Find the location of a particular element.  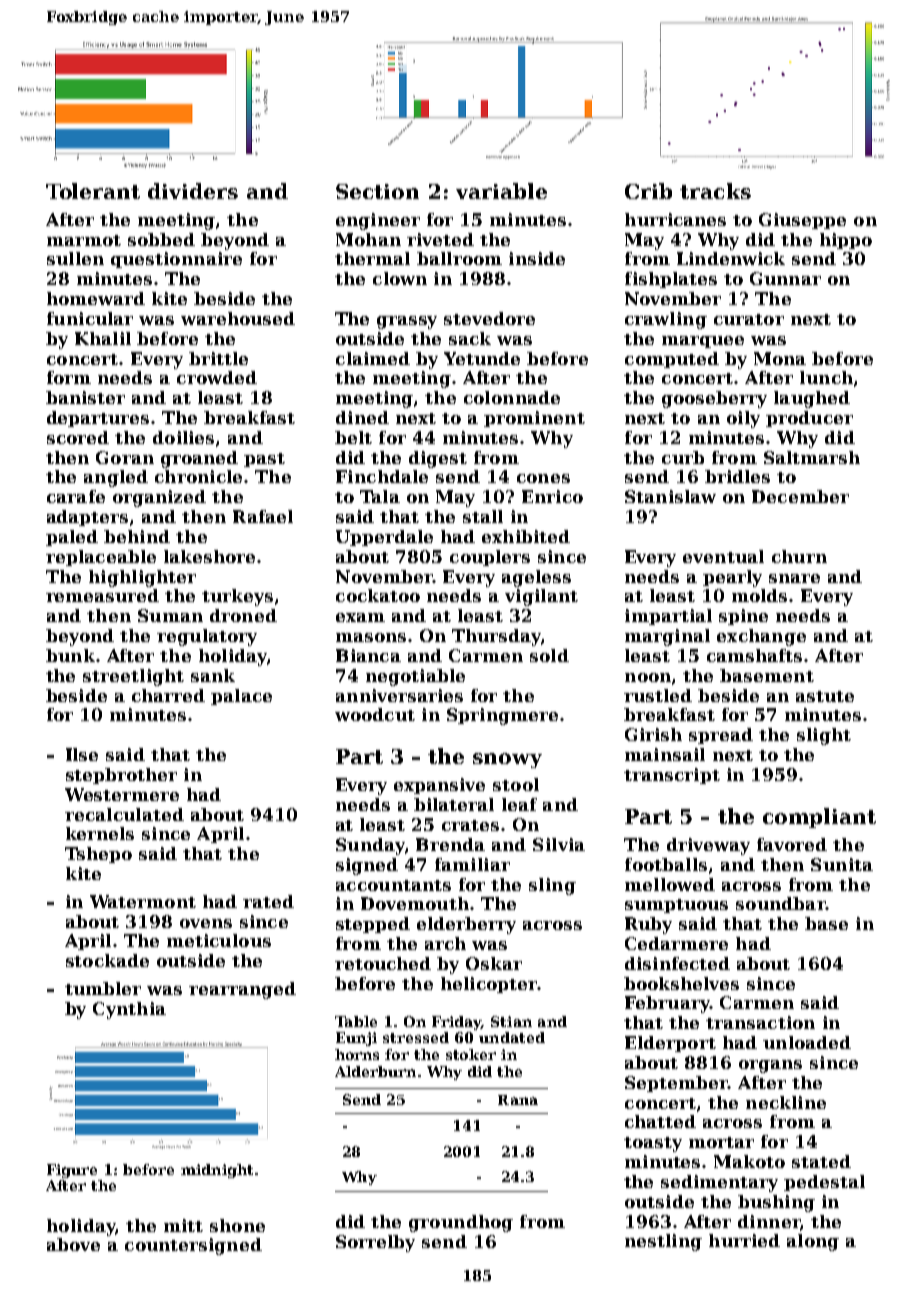

Cynthia is located at coordinates (129, 1010).
